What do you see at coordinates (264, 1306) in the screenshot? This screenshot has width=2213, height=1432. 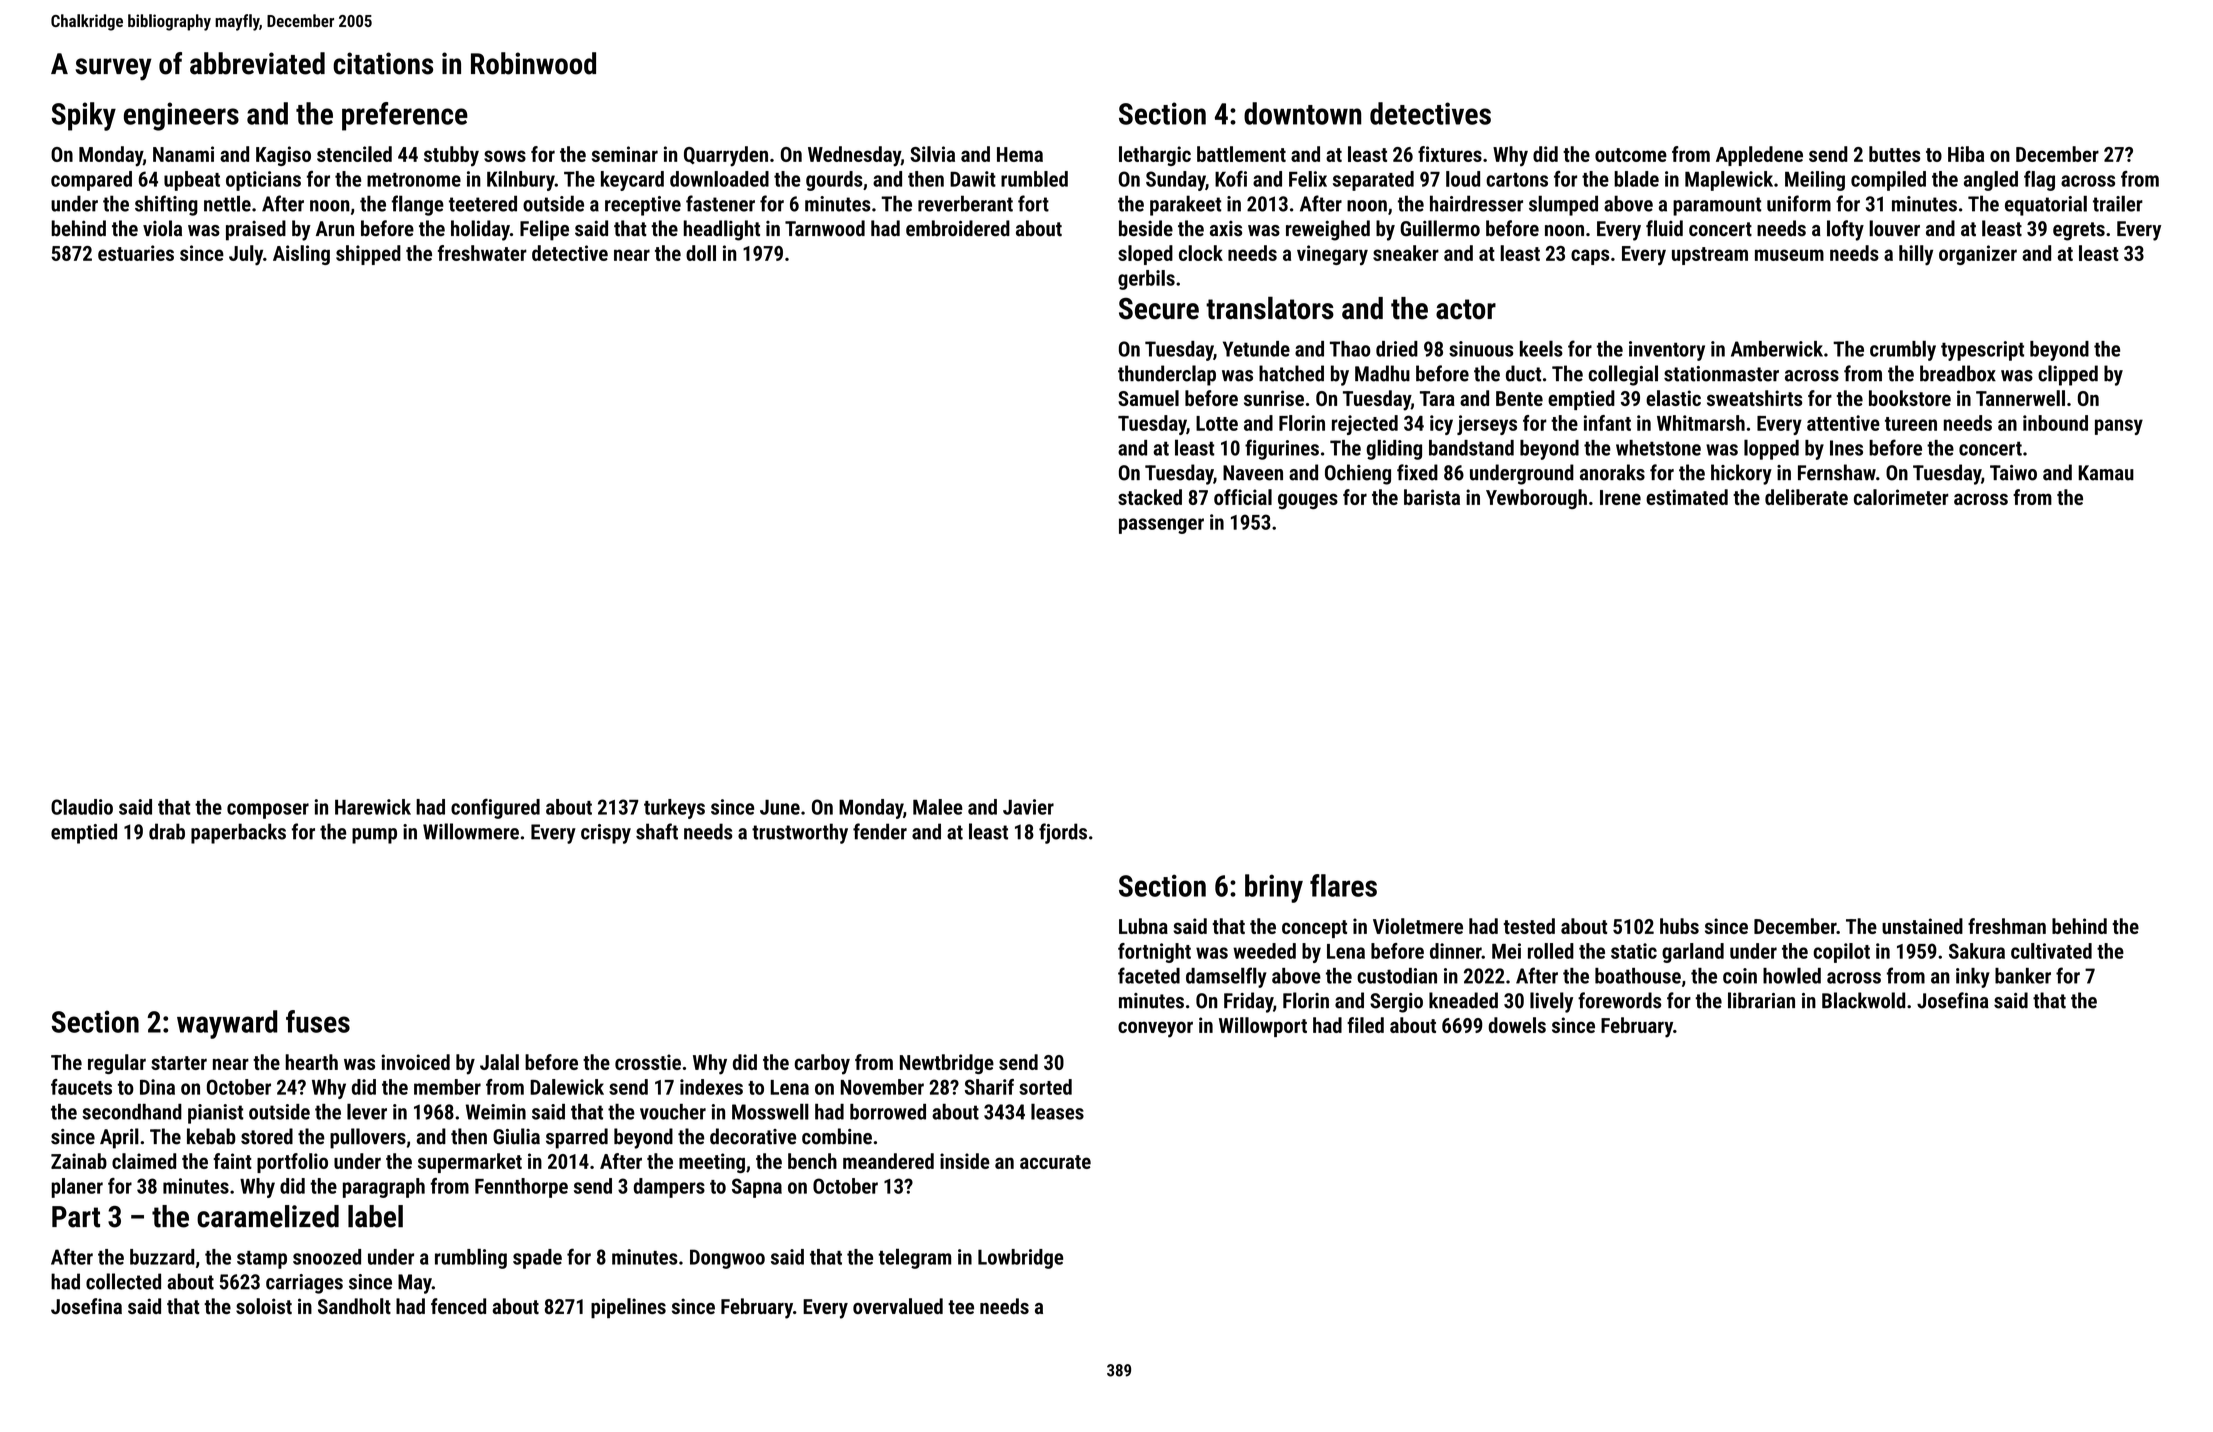 I see `soloist` at bounding box center [264, 1306].
